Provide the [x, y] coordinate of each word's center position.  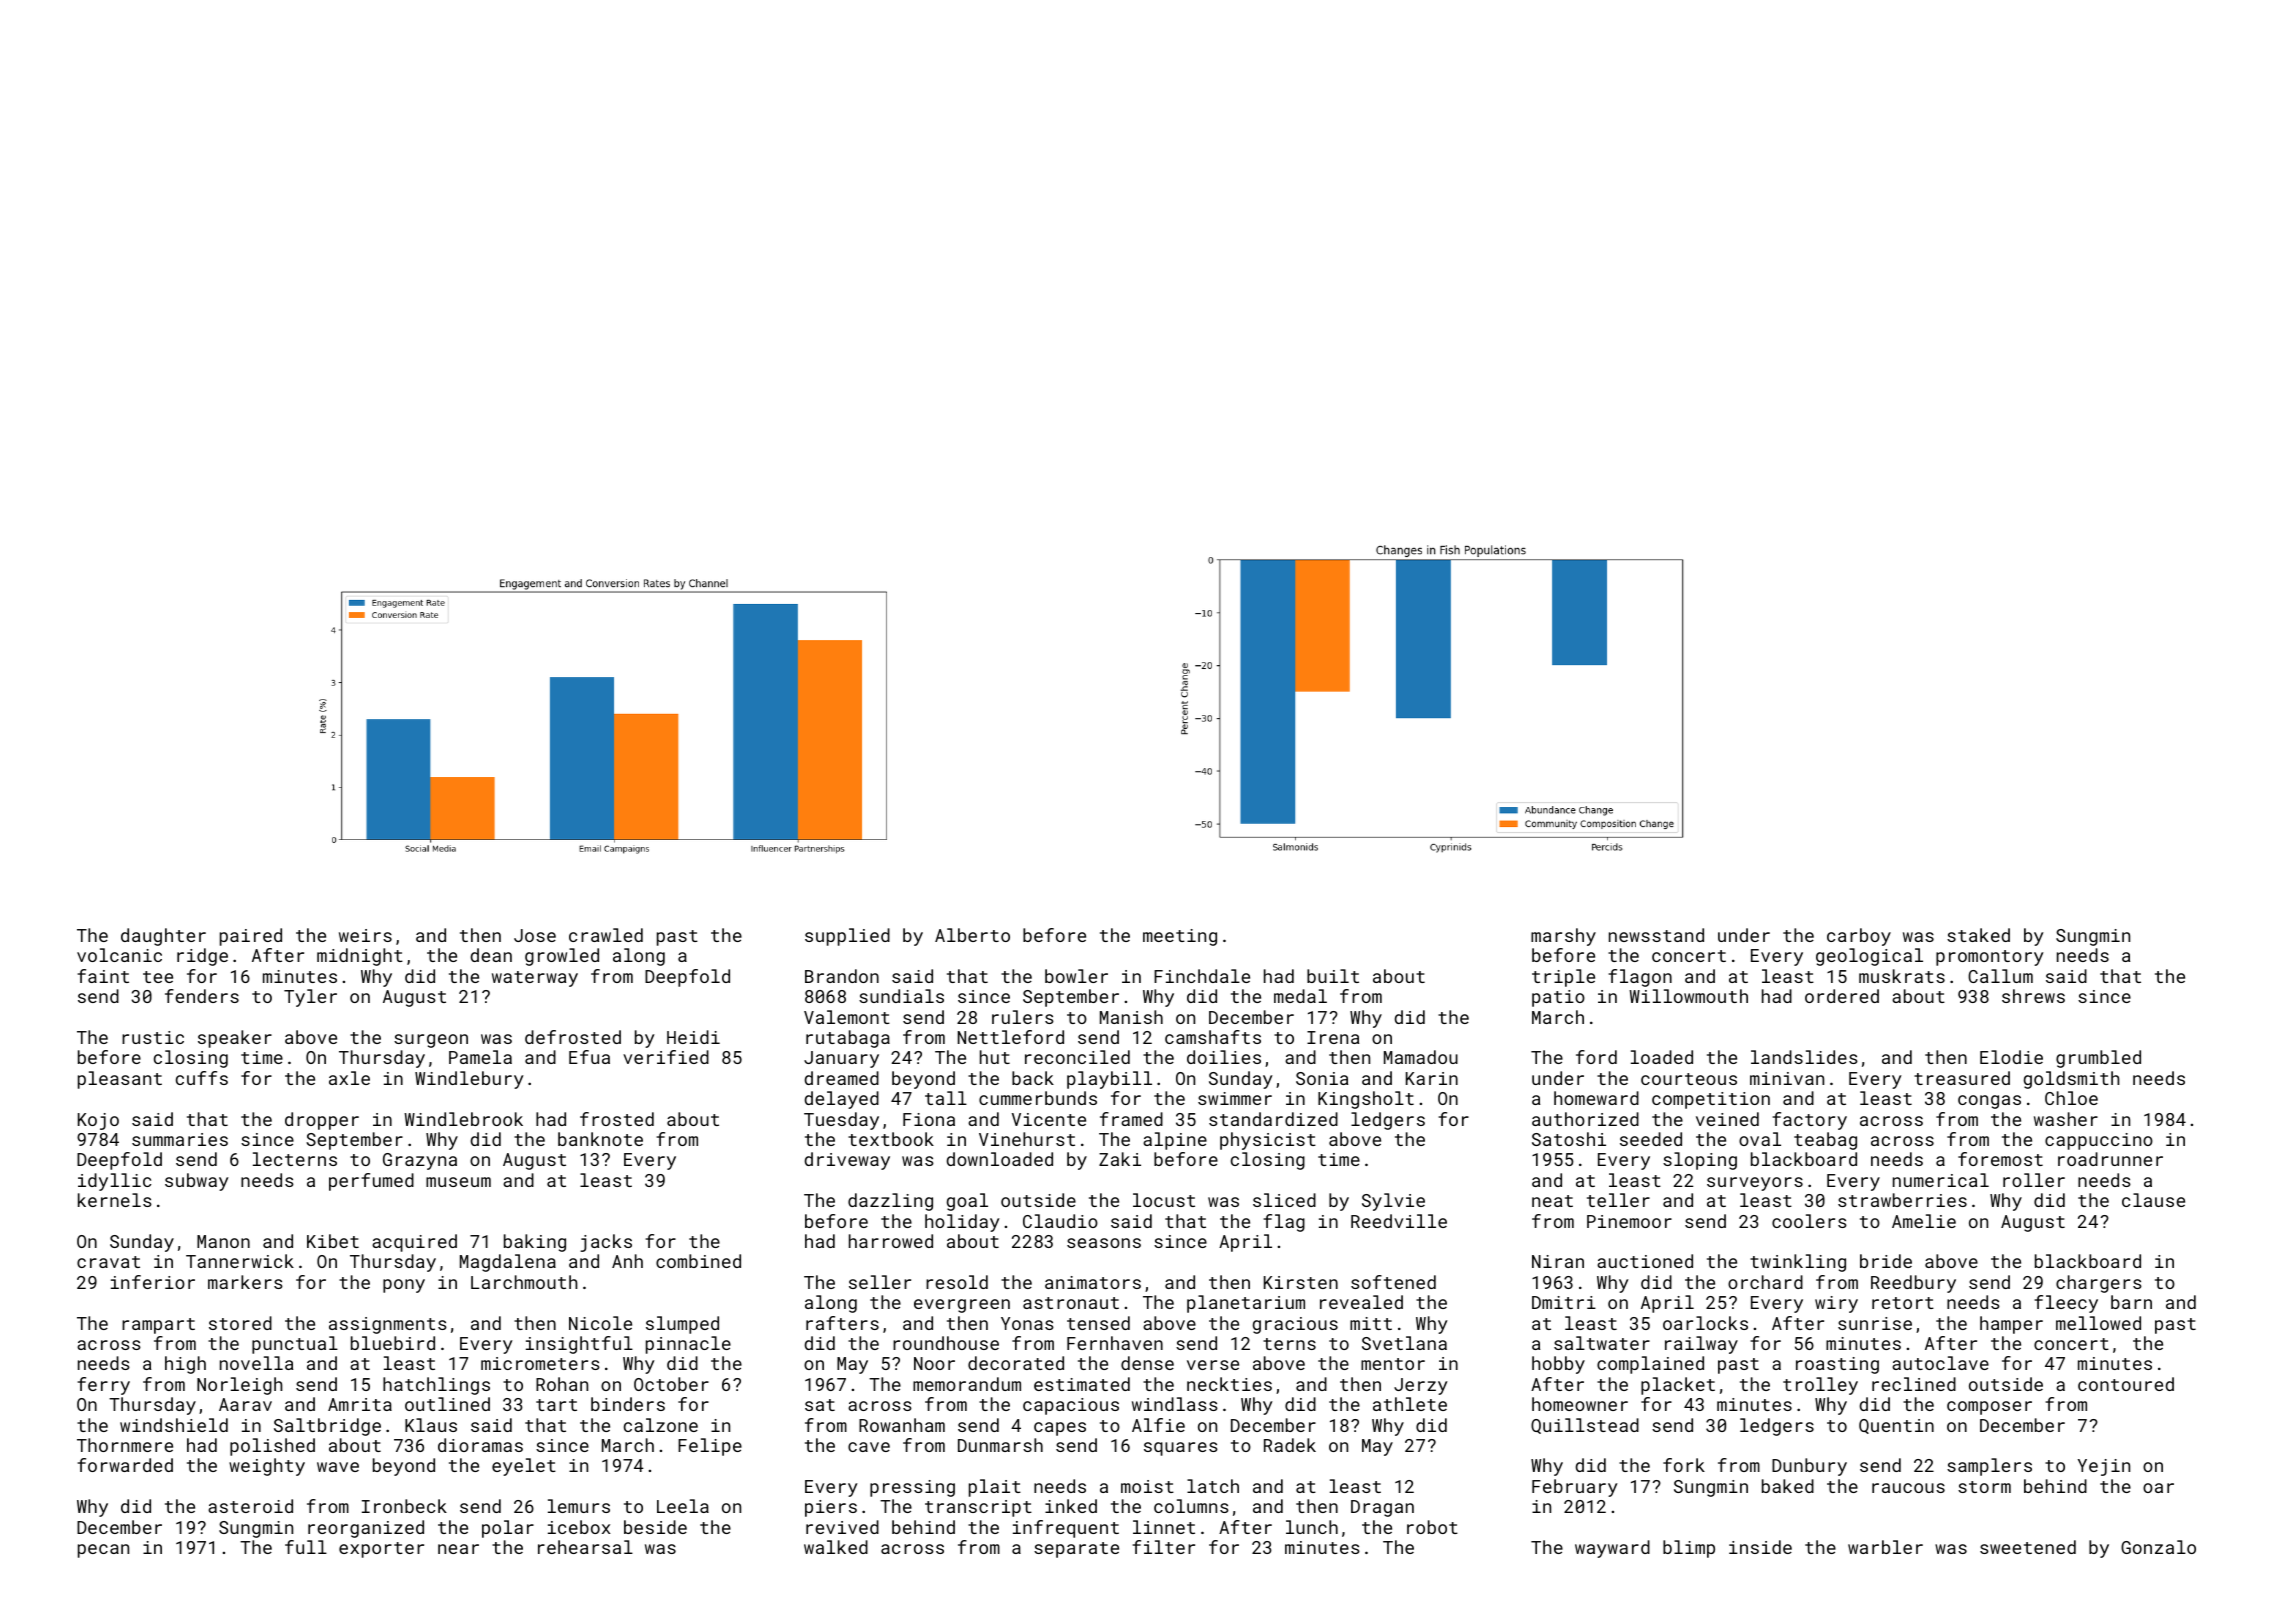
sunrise [1875, 1323]
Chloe [2071, 1098]
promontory [1990, 958]
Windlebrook [463, 1119]
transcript [978, 1508]
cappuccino [2099, 1141]
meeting [1180, 937]
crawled [606, 935]
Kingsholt [1366, 1100]
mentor [1393, 1364]
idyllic [114, 1182]
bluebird [393, 1343]
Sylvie [1393, 1202]
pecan [103, 1551]
